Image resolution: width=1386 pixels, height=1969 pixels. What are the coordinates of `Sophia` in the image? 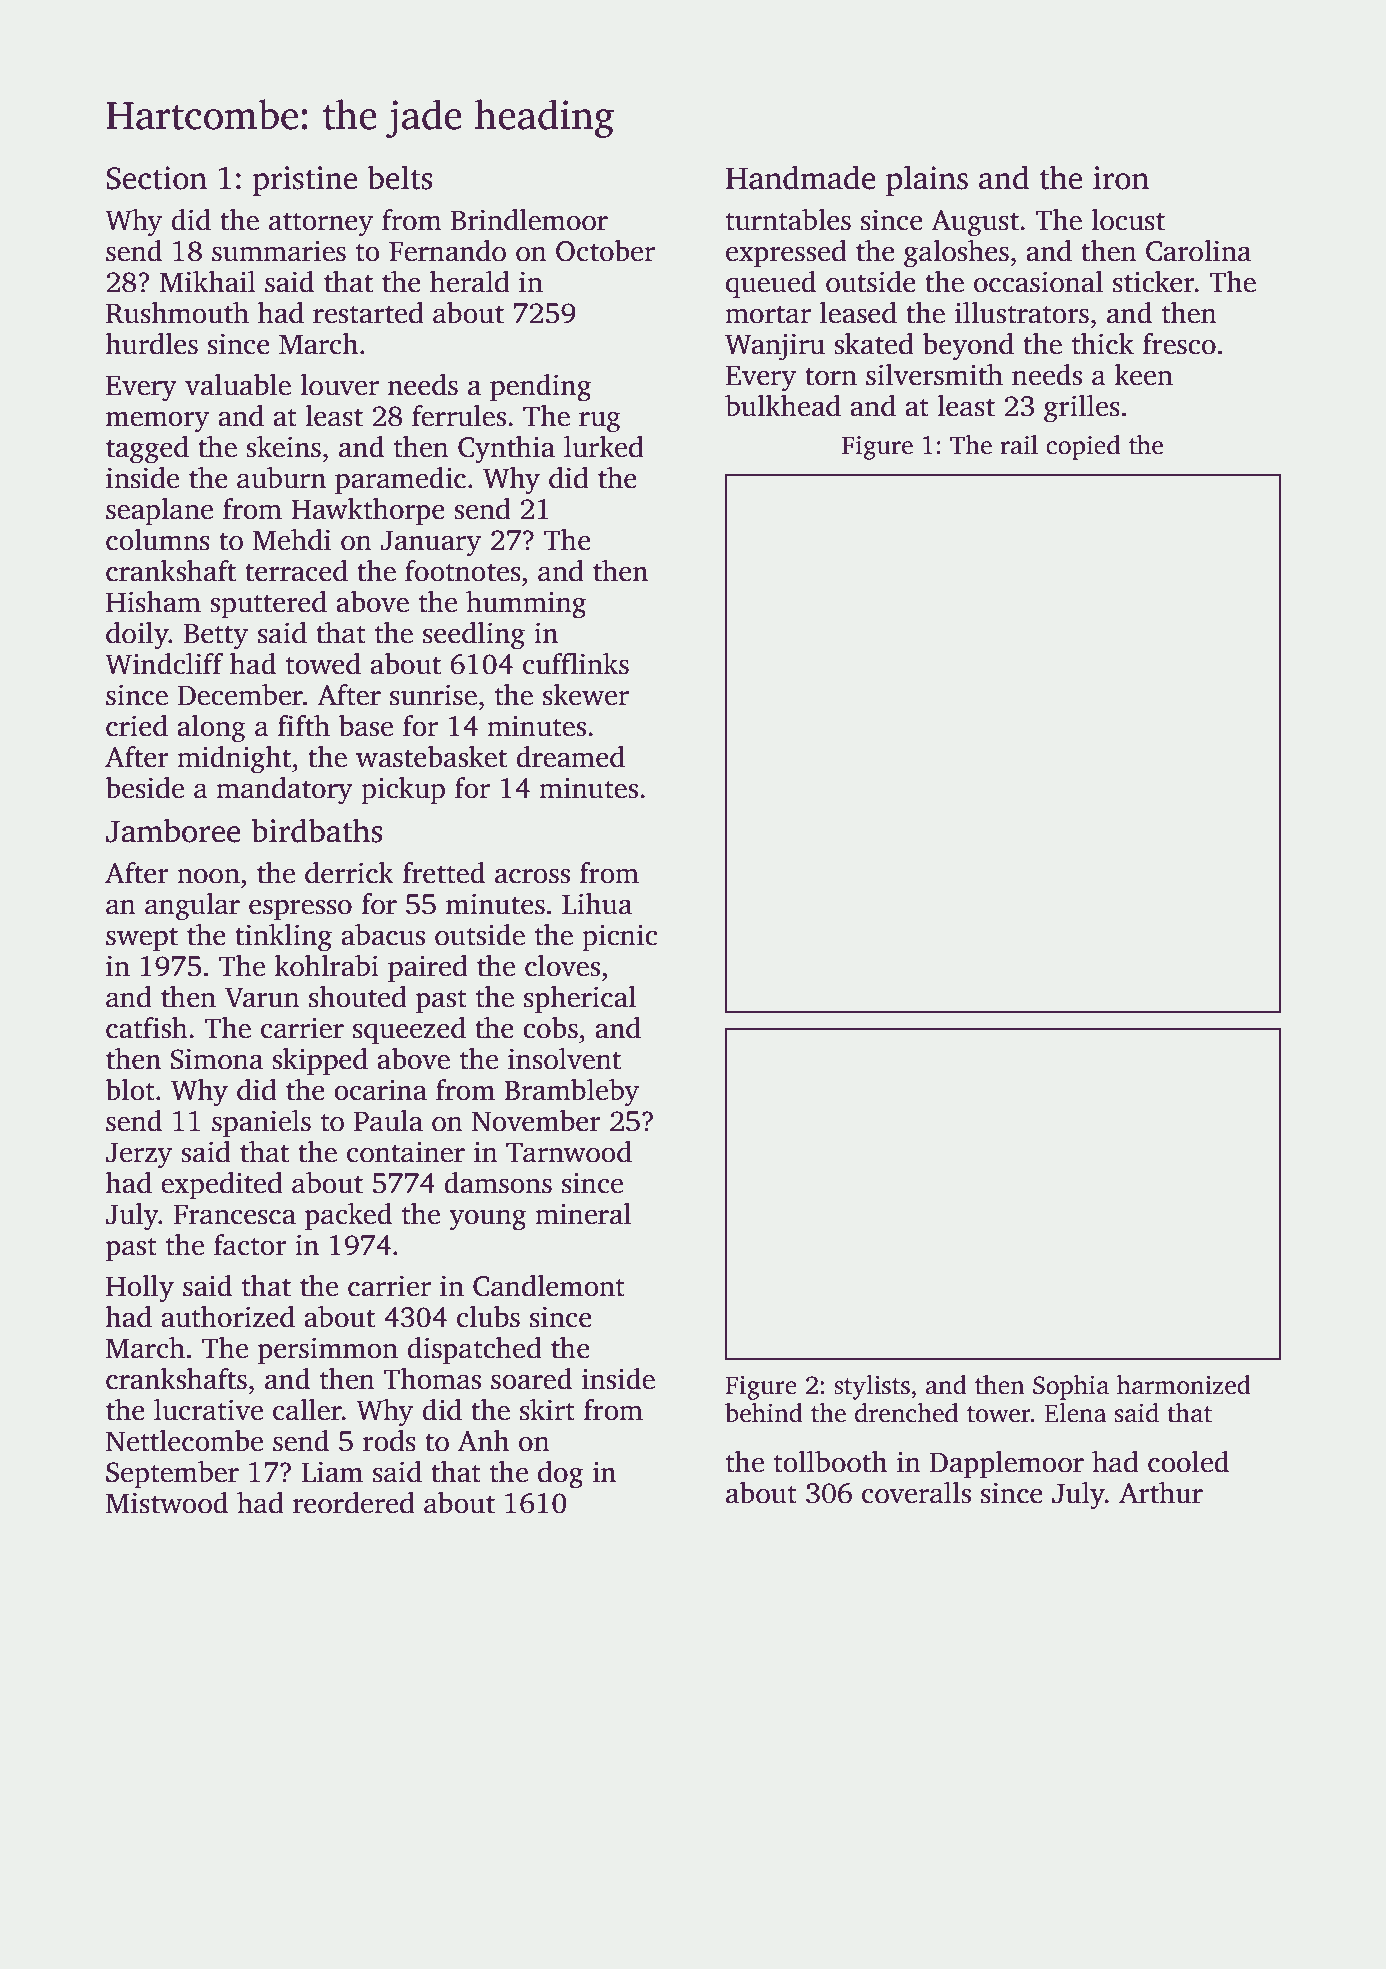 It's located at (1071, 1387).
